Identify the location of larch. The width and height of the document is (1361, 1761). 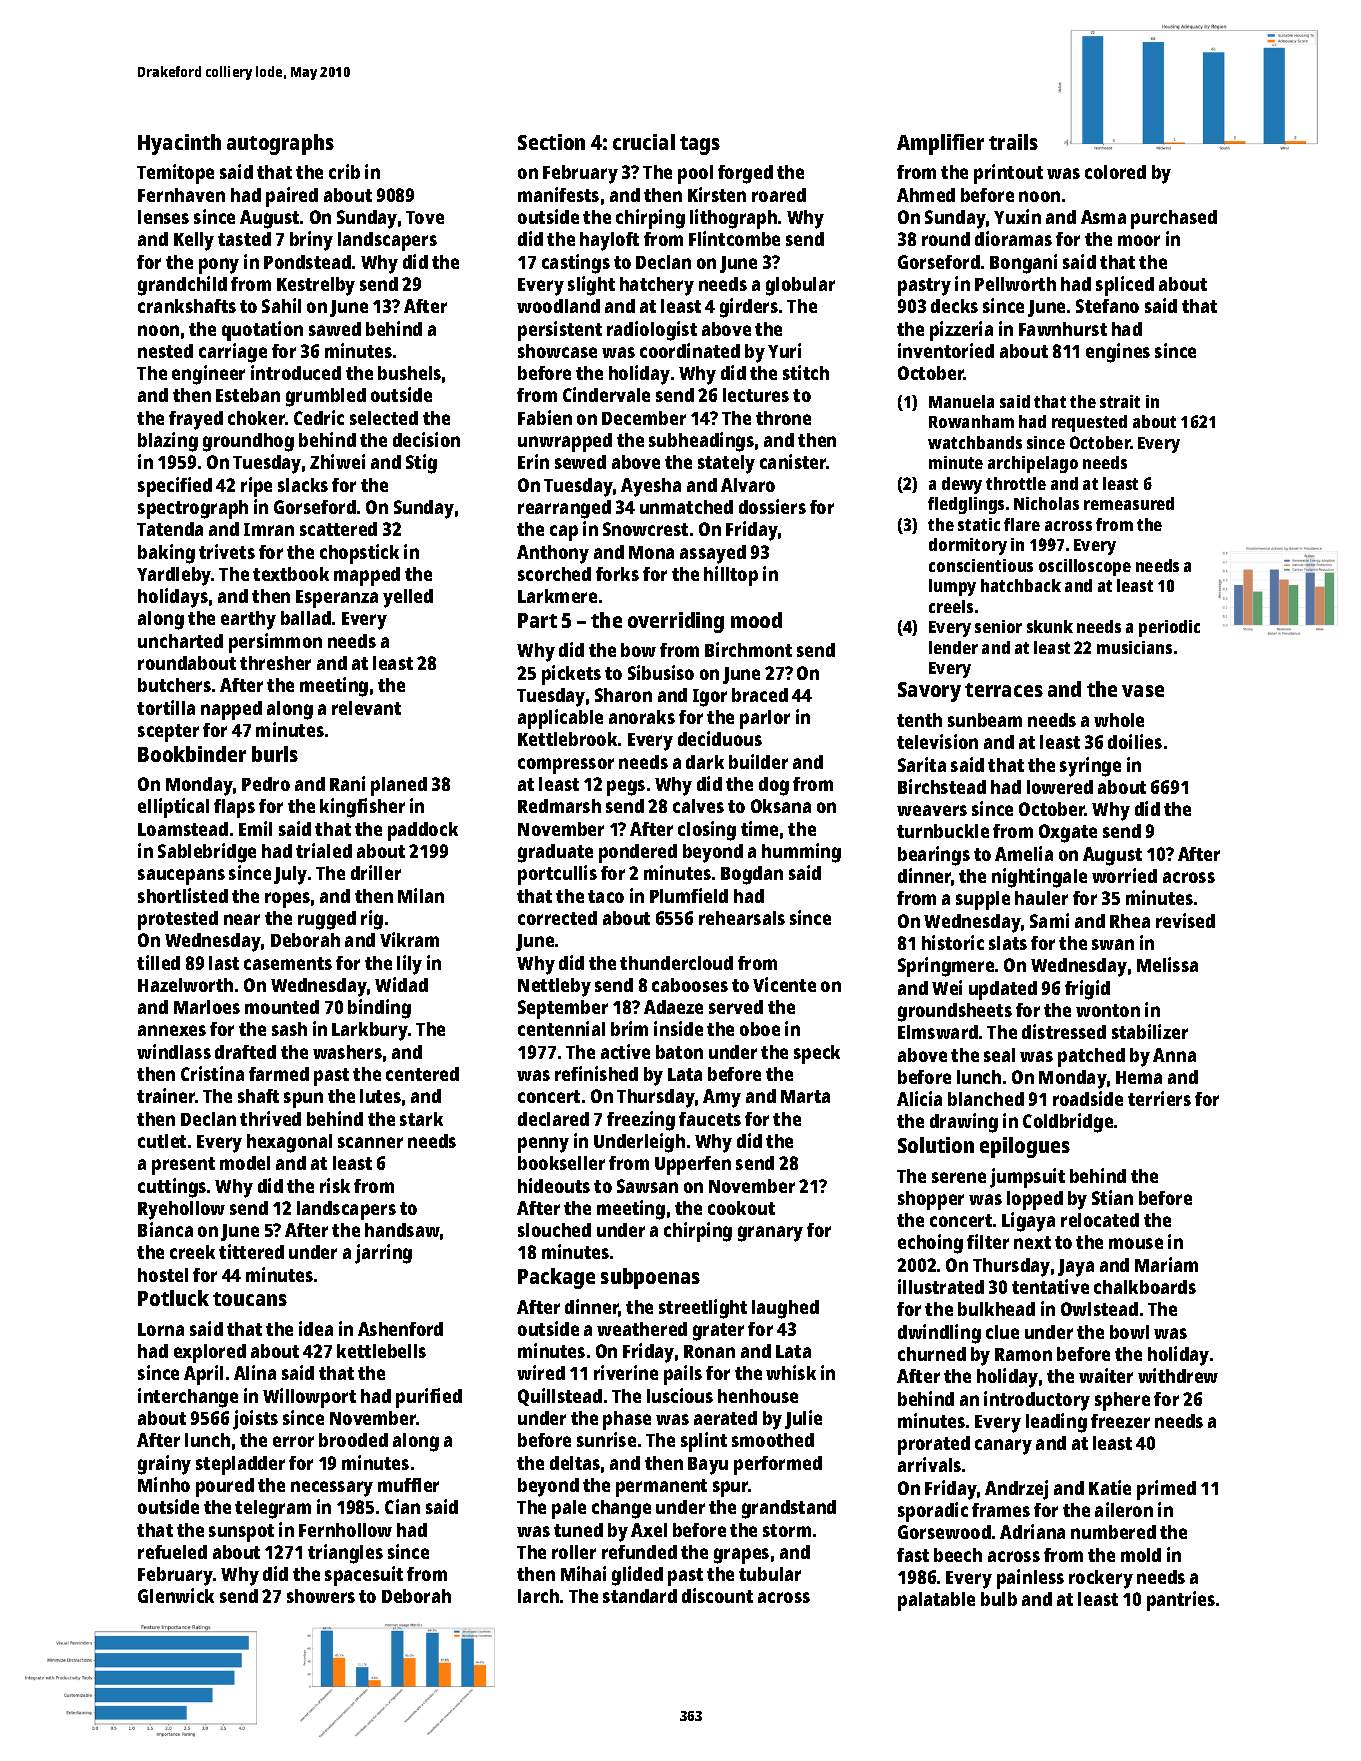
(538, 1596).
